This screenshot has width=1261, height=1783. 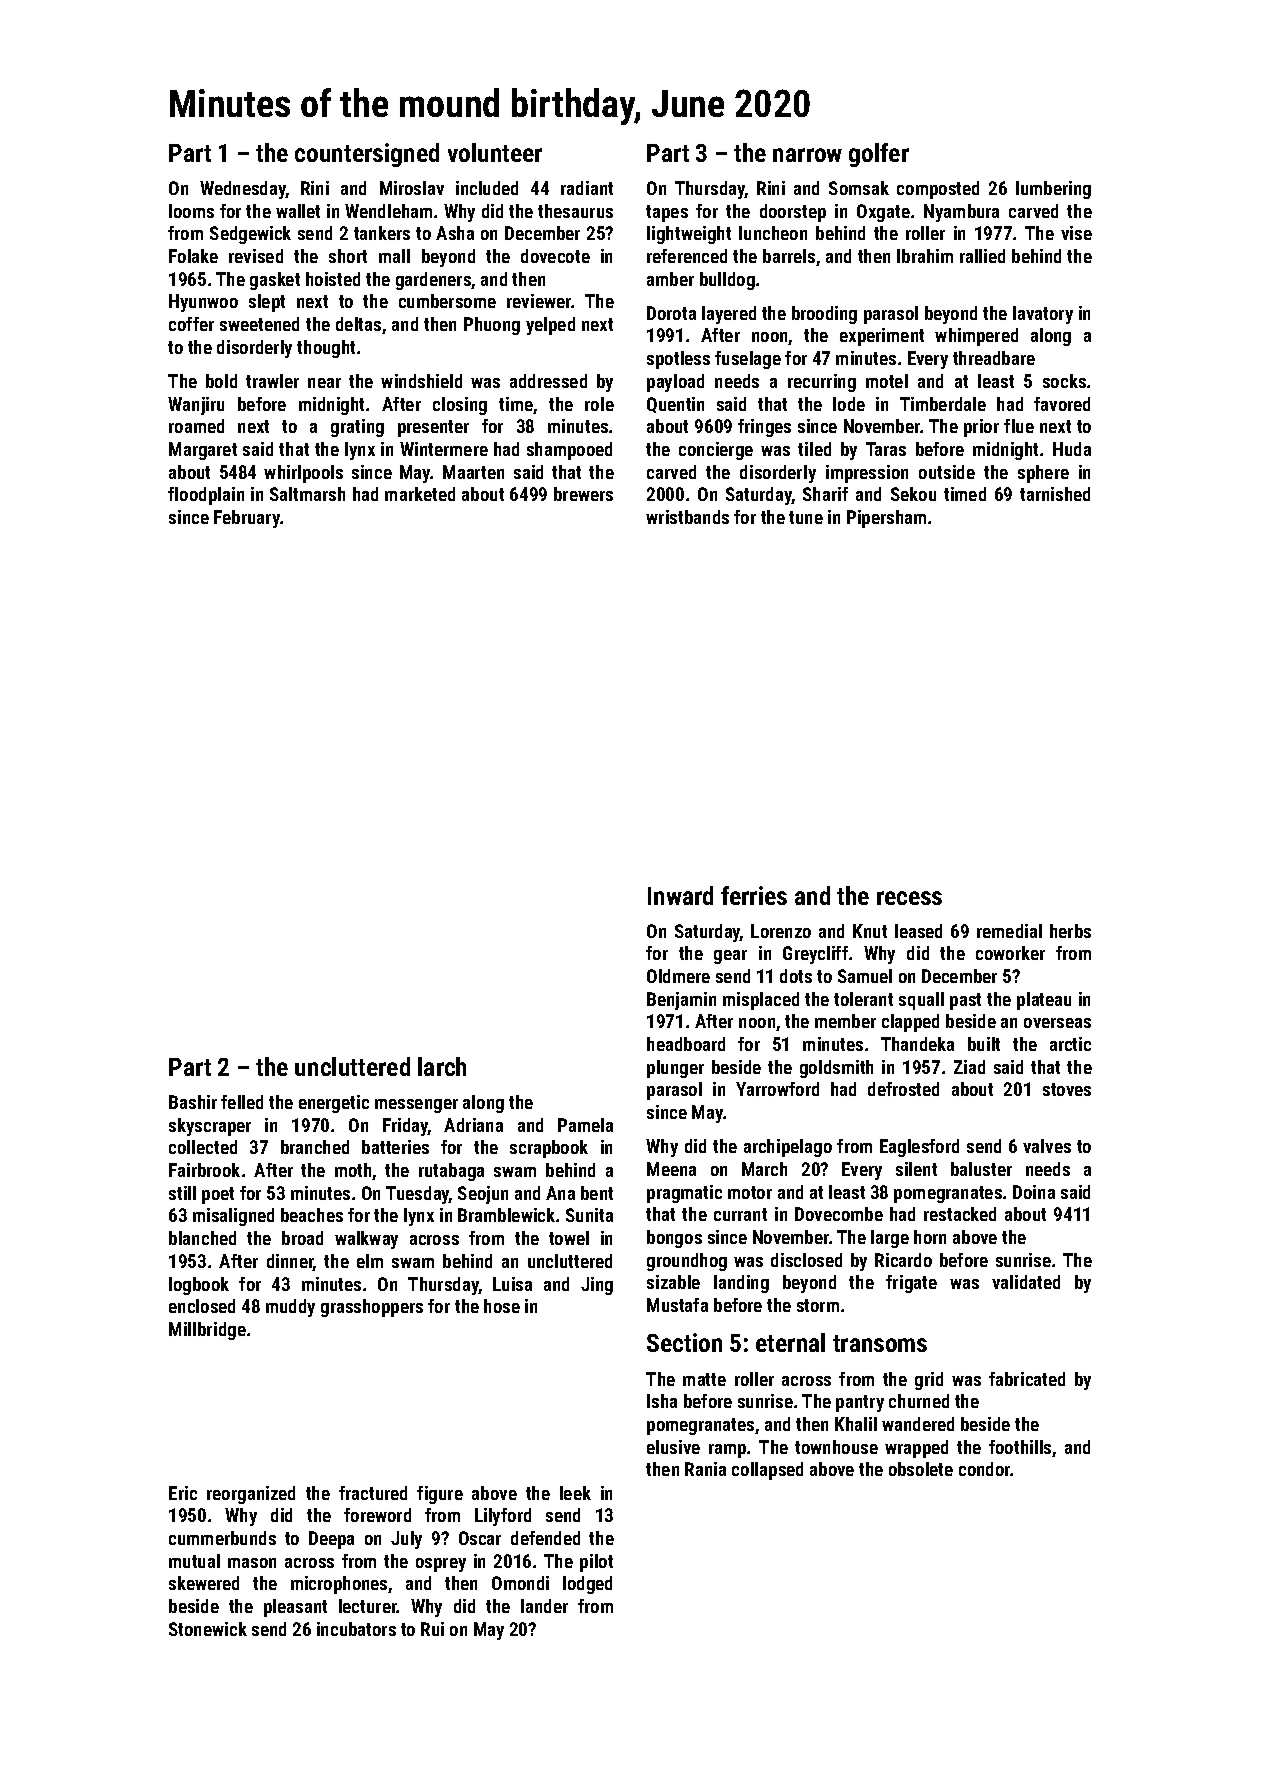 I want to click on motel, so click(x=887, y=381).
